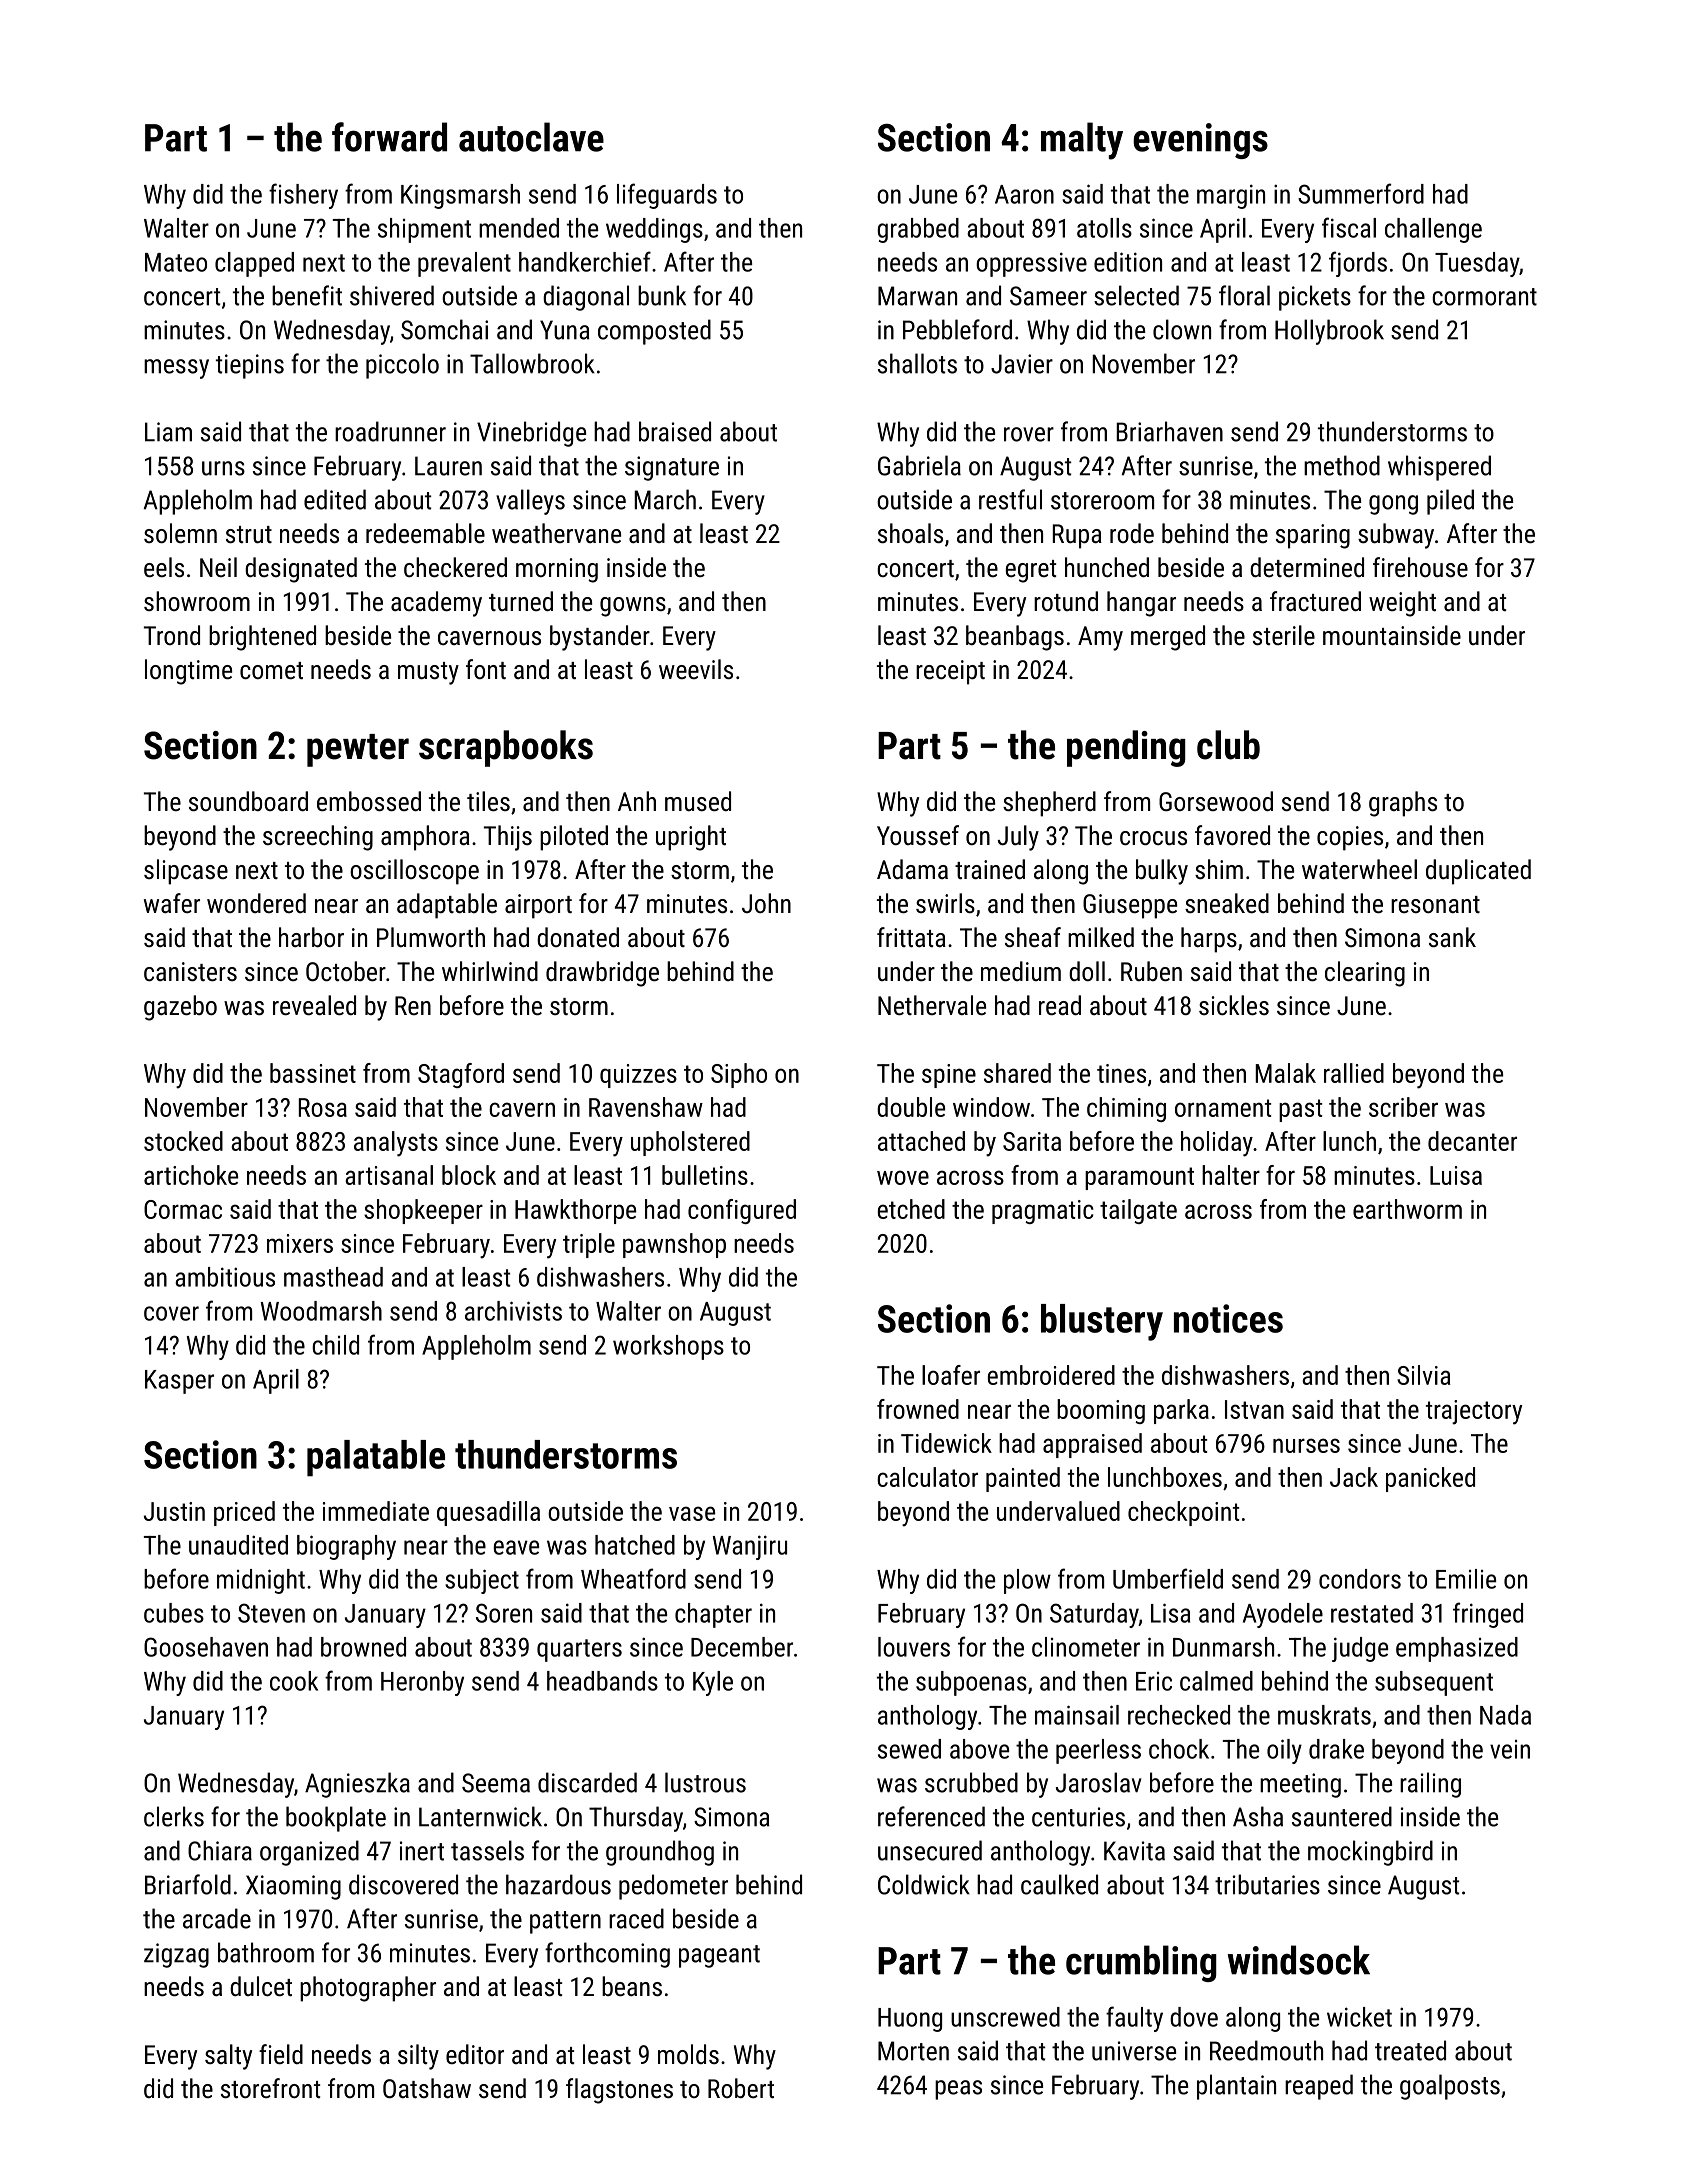 This screenshot has width=1683, height=2178. What do you see at coordinates (619, 2091) in the screenshot?
I see `flagstones` at bounding box center [619, 2091].
